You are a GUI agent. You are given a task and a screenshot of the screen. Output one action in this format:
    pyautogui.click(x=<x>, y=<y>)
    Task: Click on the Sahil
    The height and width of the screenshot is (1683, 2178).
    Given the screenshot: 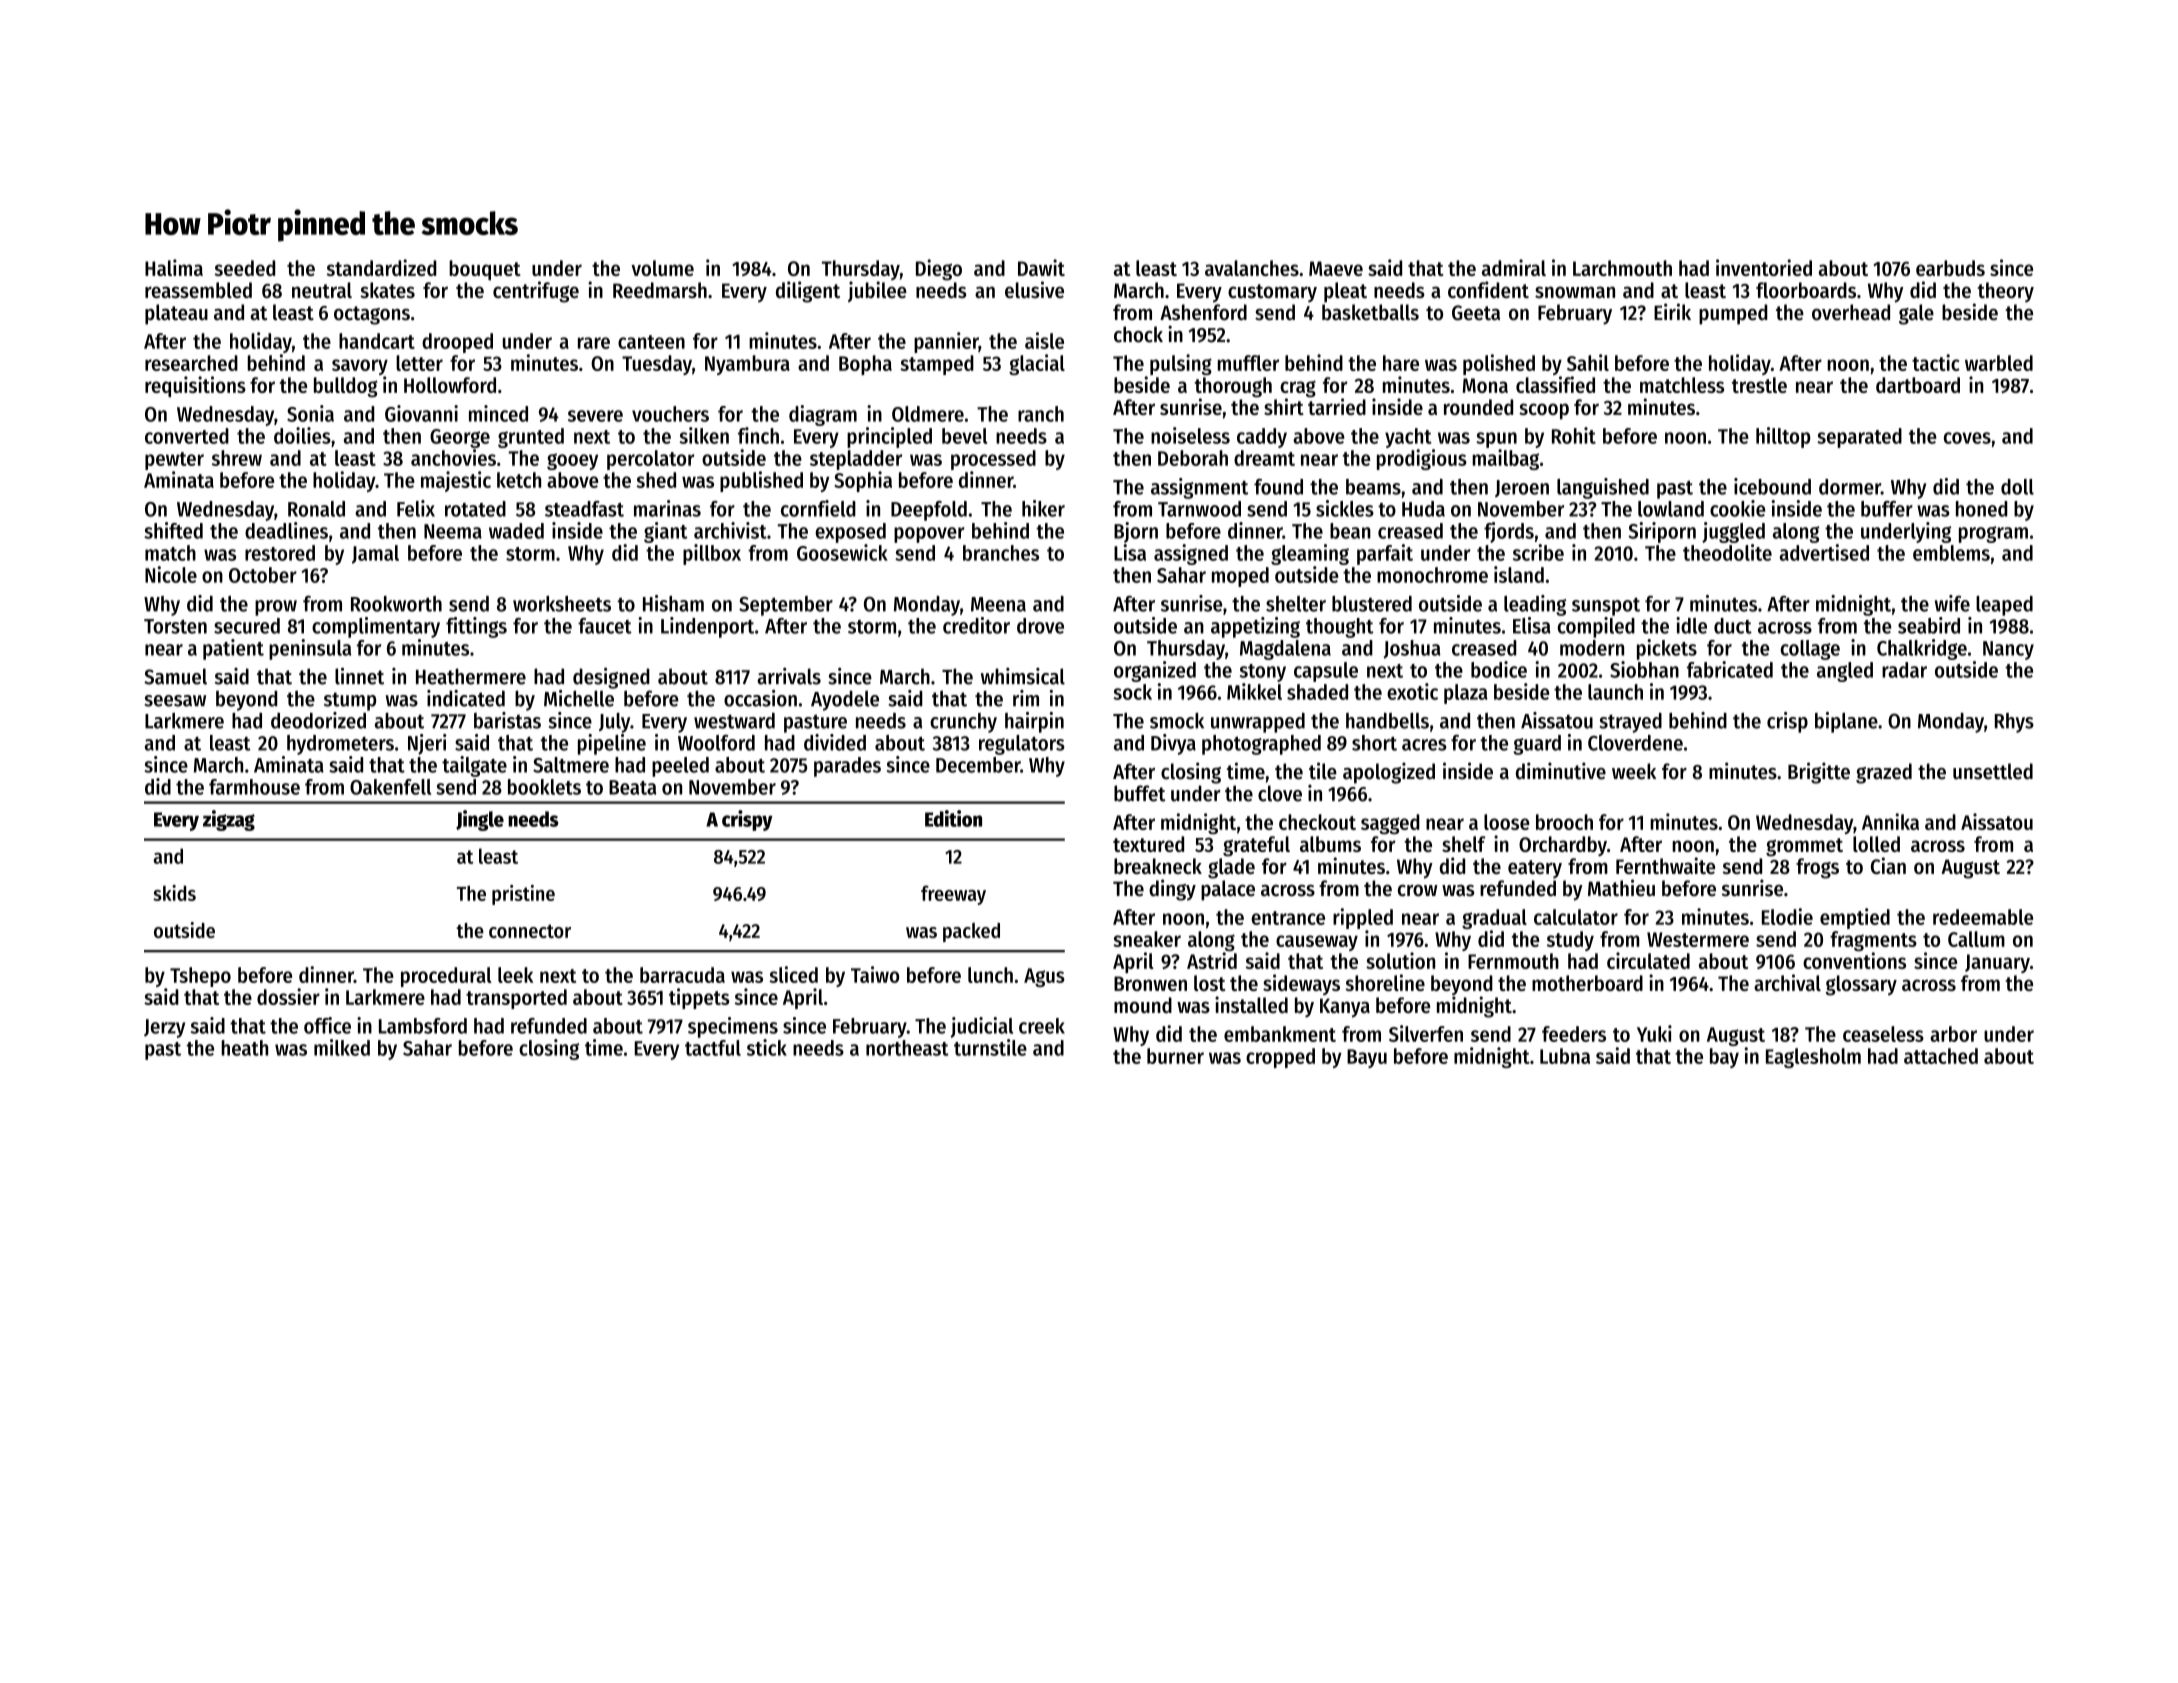 What is the action you would take?
    pyautogui.click(x=1588, y=362)
